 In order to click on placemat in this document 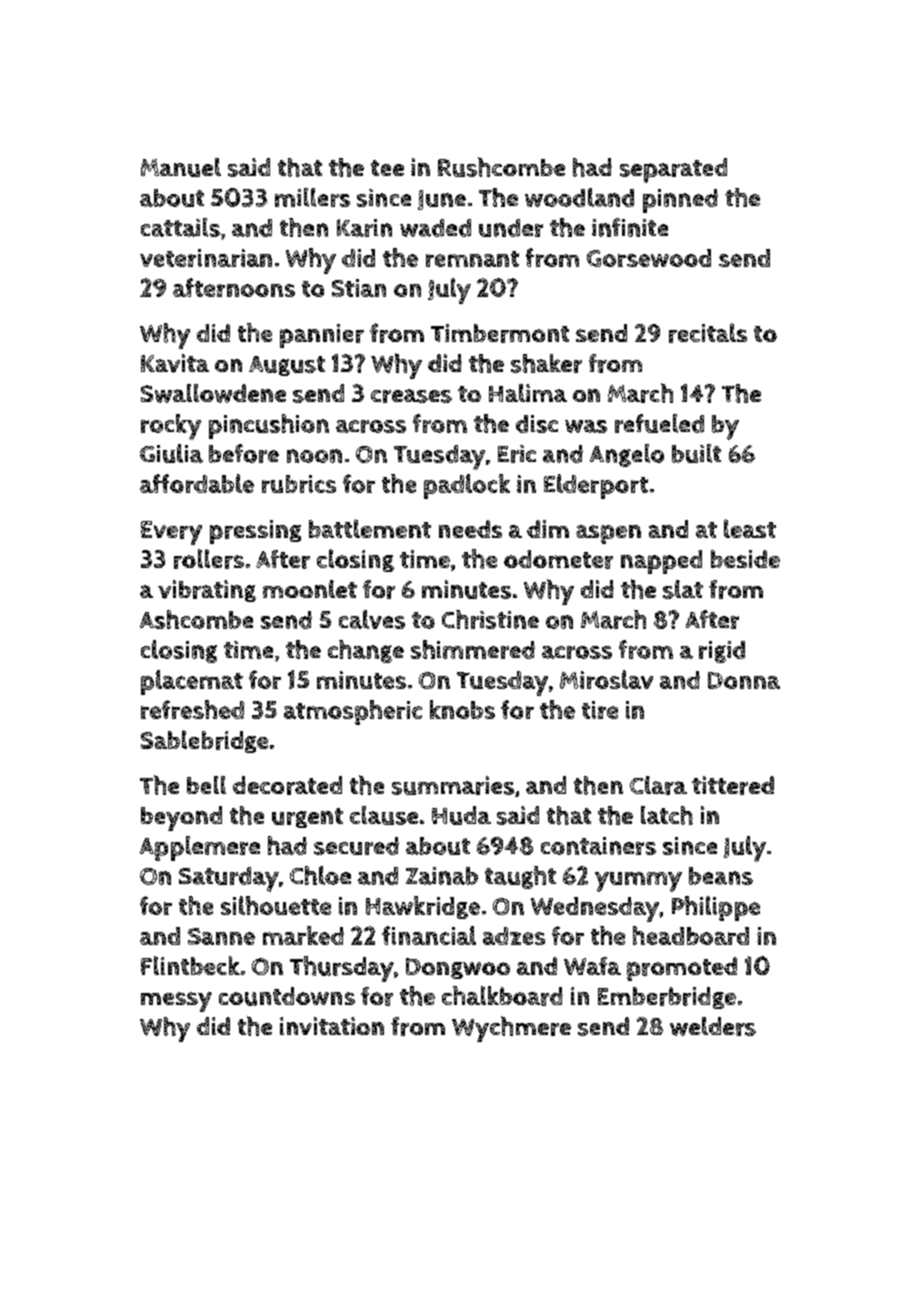, I will do `click(192, 682)`.
